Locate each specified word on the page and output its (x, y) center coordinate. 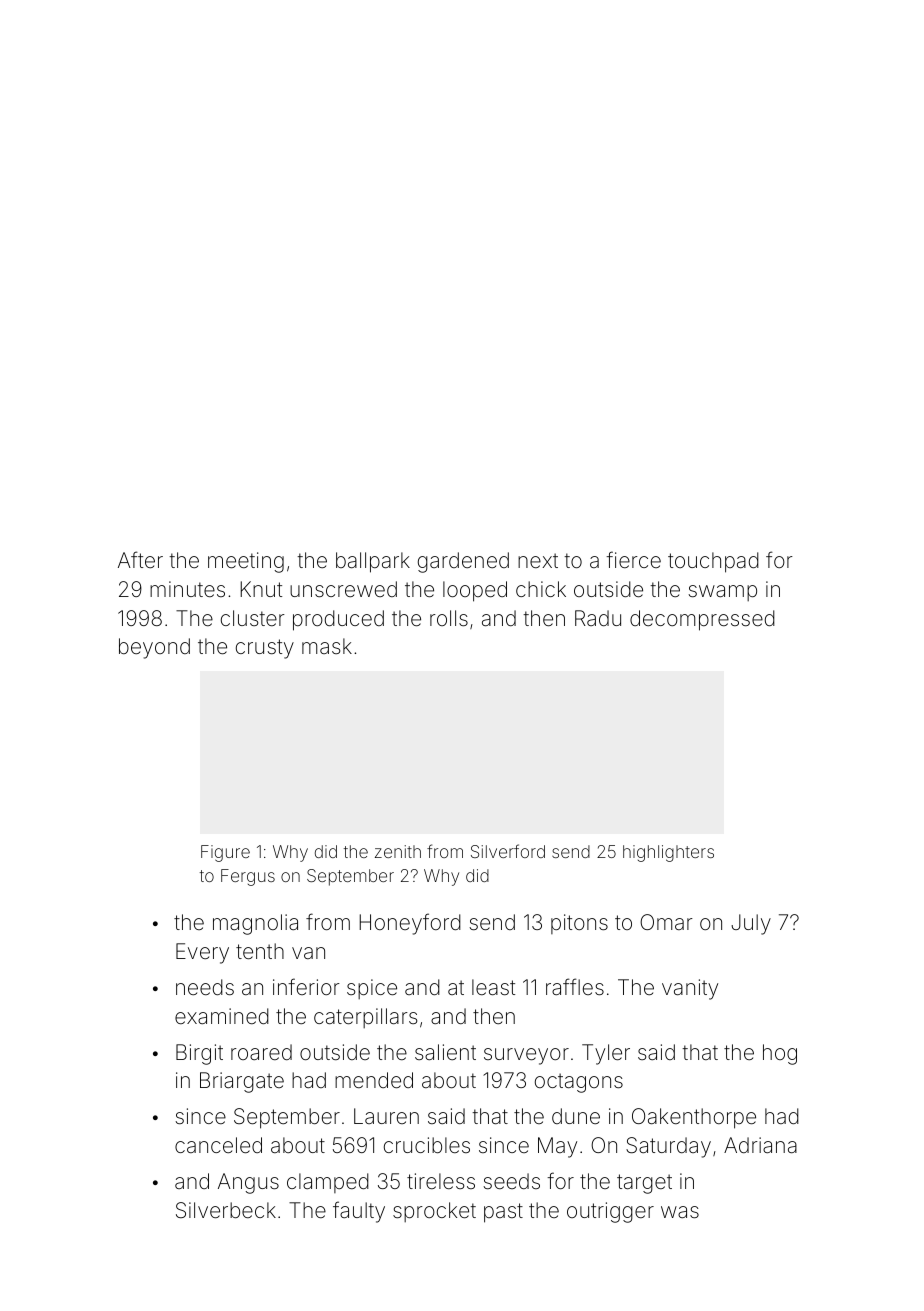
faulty (359, 1212)
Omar (666, 922)
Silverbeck (226, 1210)
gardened (463, 562)
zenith (398, 851)
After (140, 559)
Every (202, 953)
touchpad (713, 562)
